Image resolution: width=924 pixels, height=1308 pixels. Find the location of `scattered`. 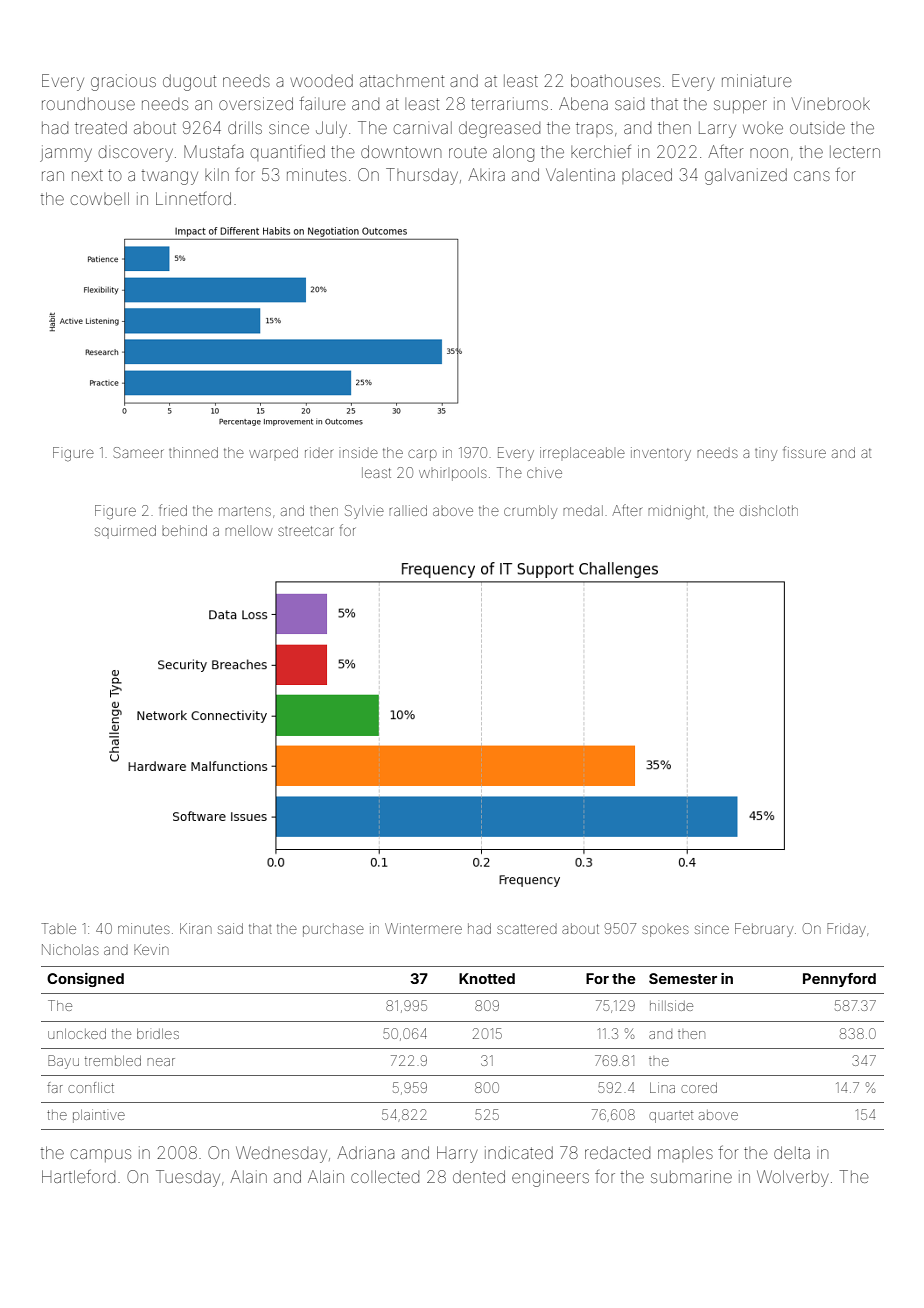

scattered is located at coordinates (527, 929).
